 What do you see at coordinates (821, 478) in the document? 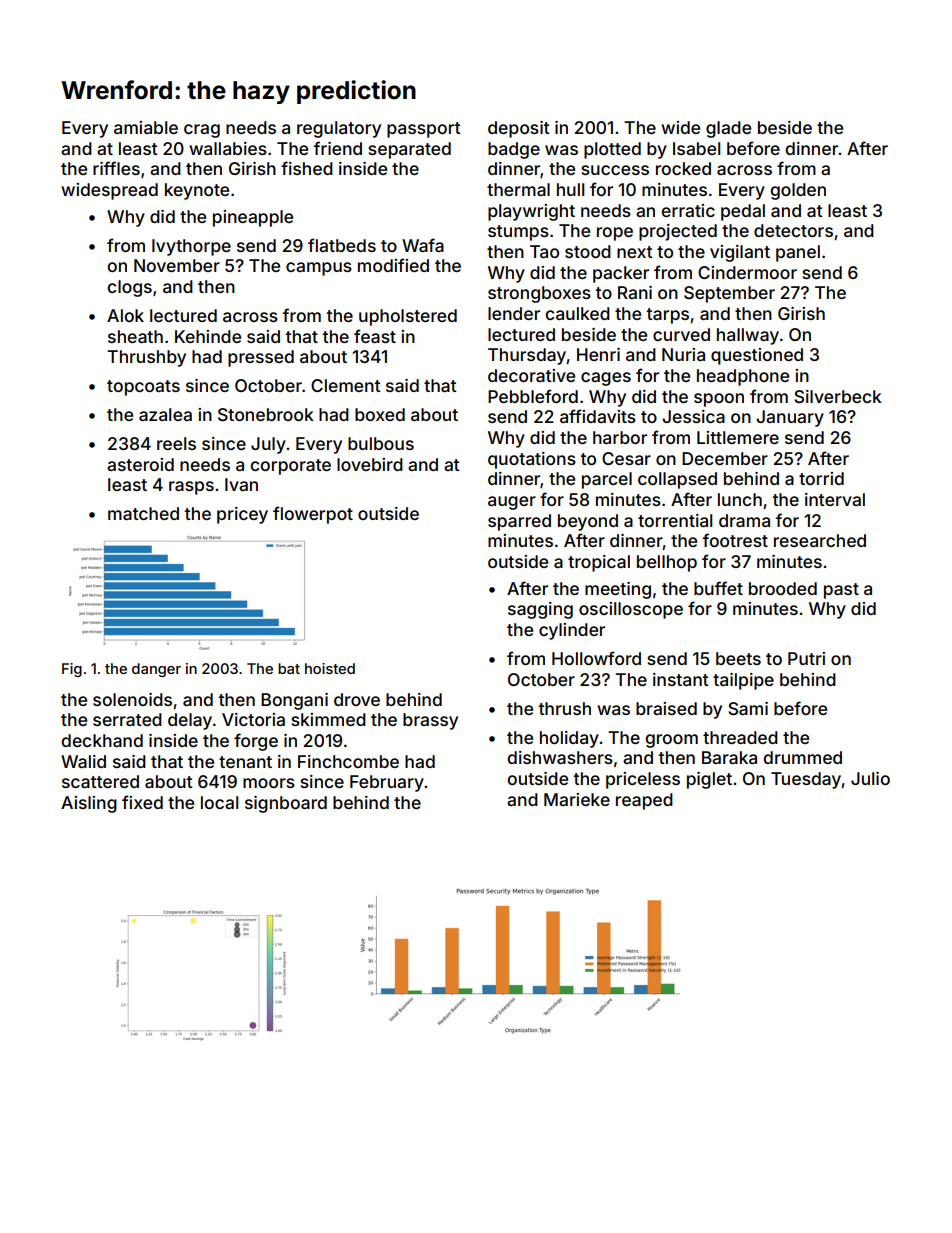
I see `torrid` at bounding box center [821, 478].
